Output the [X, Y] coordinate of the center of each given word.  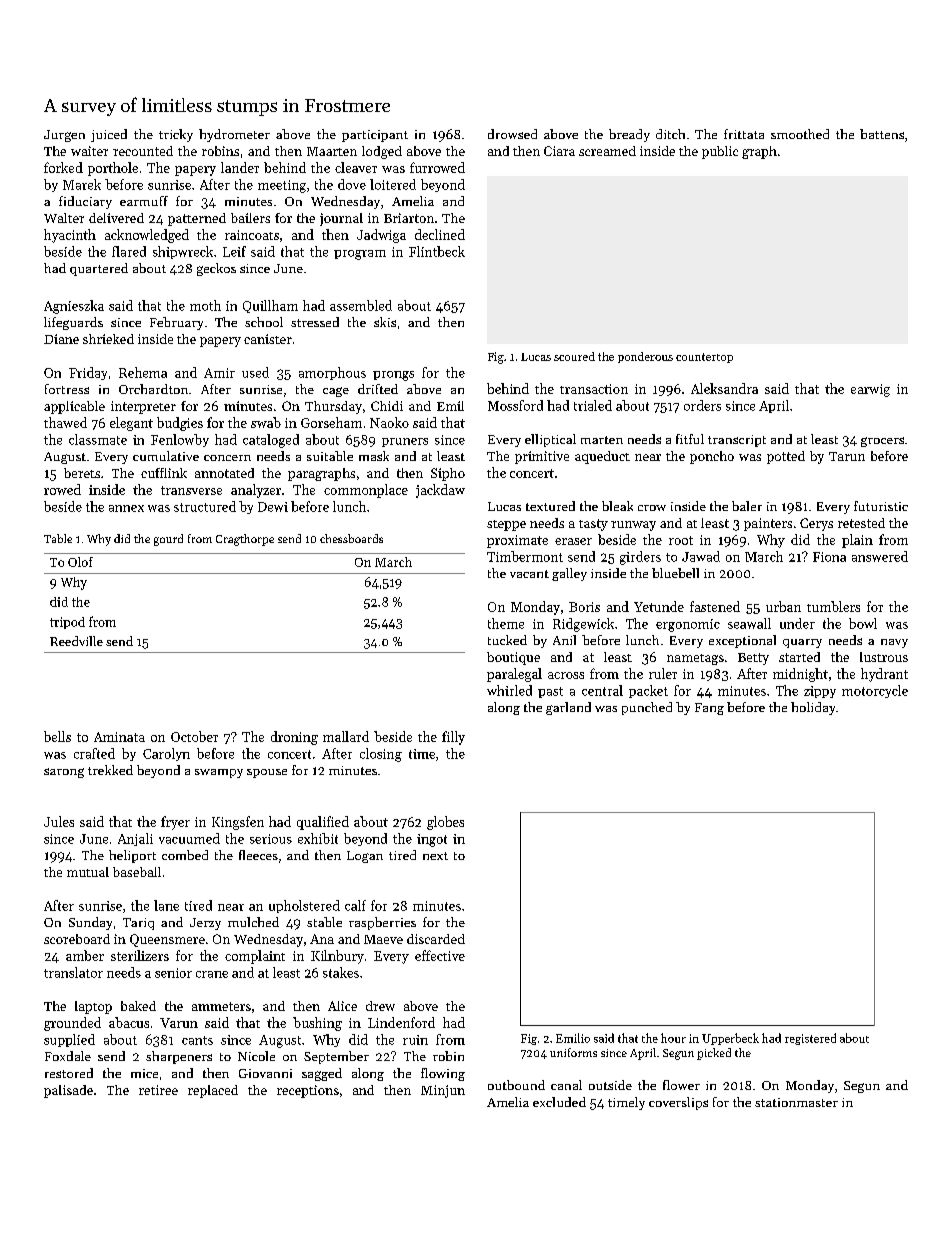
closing [381, 755]
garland [568, 708]
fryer [175, 823]
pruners [405, 442]
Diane [61, 339]
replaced [213, 1091]
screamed [607, 151]
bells [57, 736]
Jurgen [64, 136]
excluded [559, 1102]
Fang [709, 709]
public [720, 152]
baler [747, 506]
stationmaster [796, 1102]
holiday [813, 708]
